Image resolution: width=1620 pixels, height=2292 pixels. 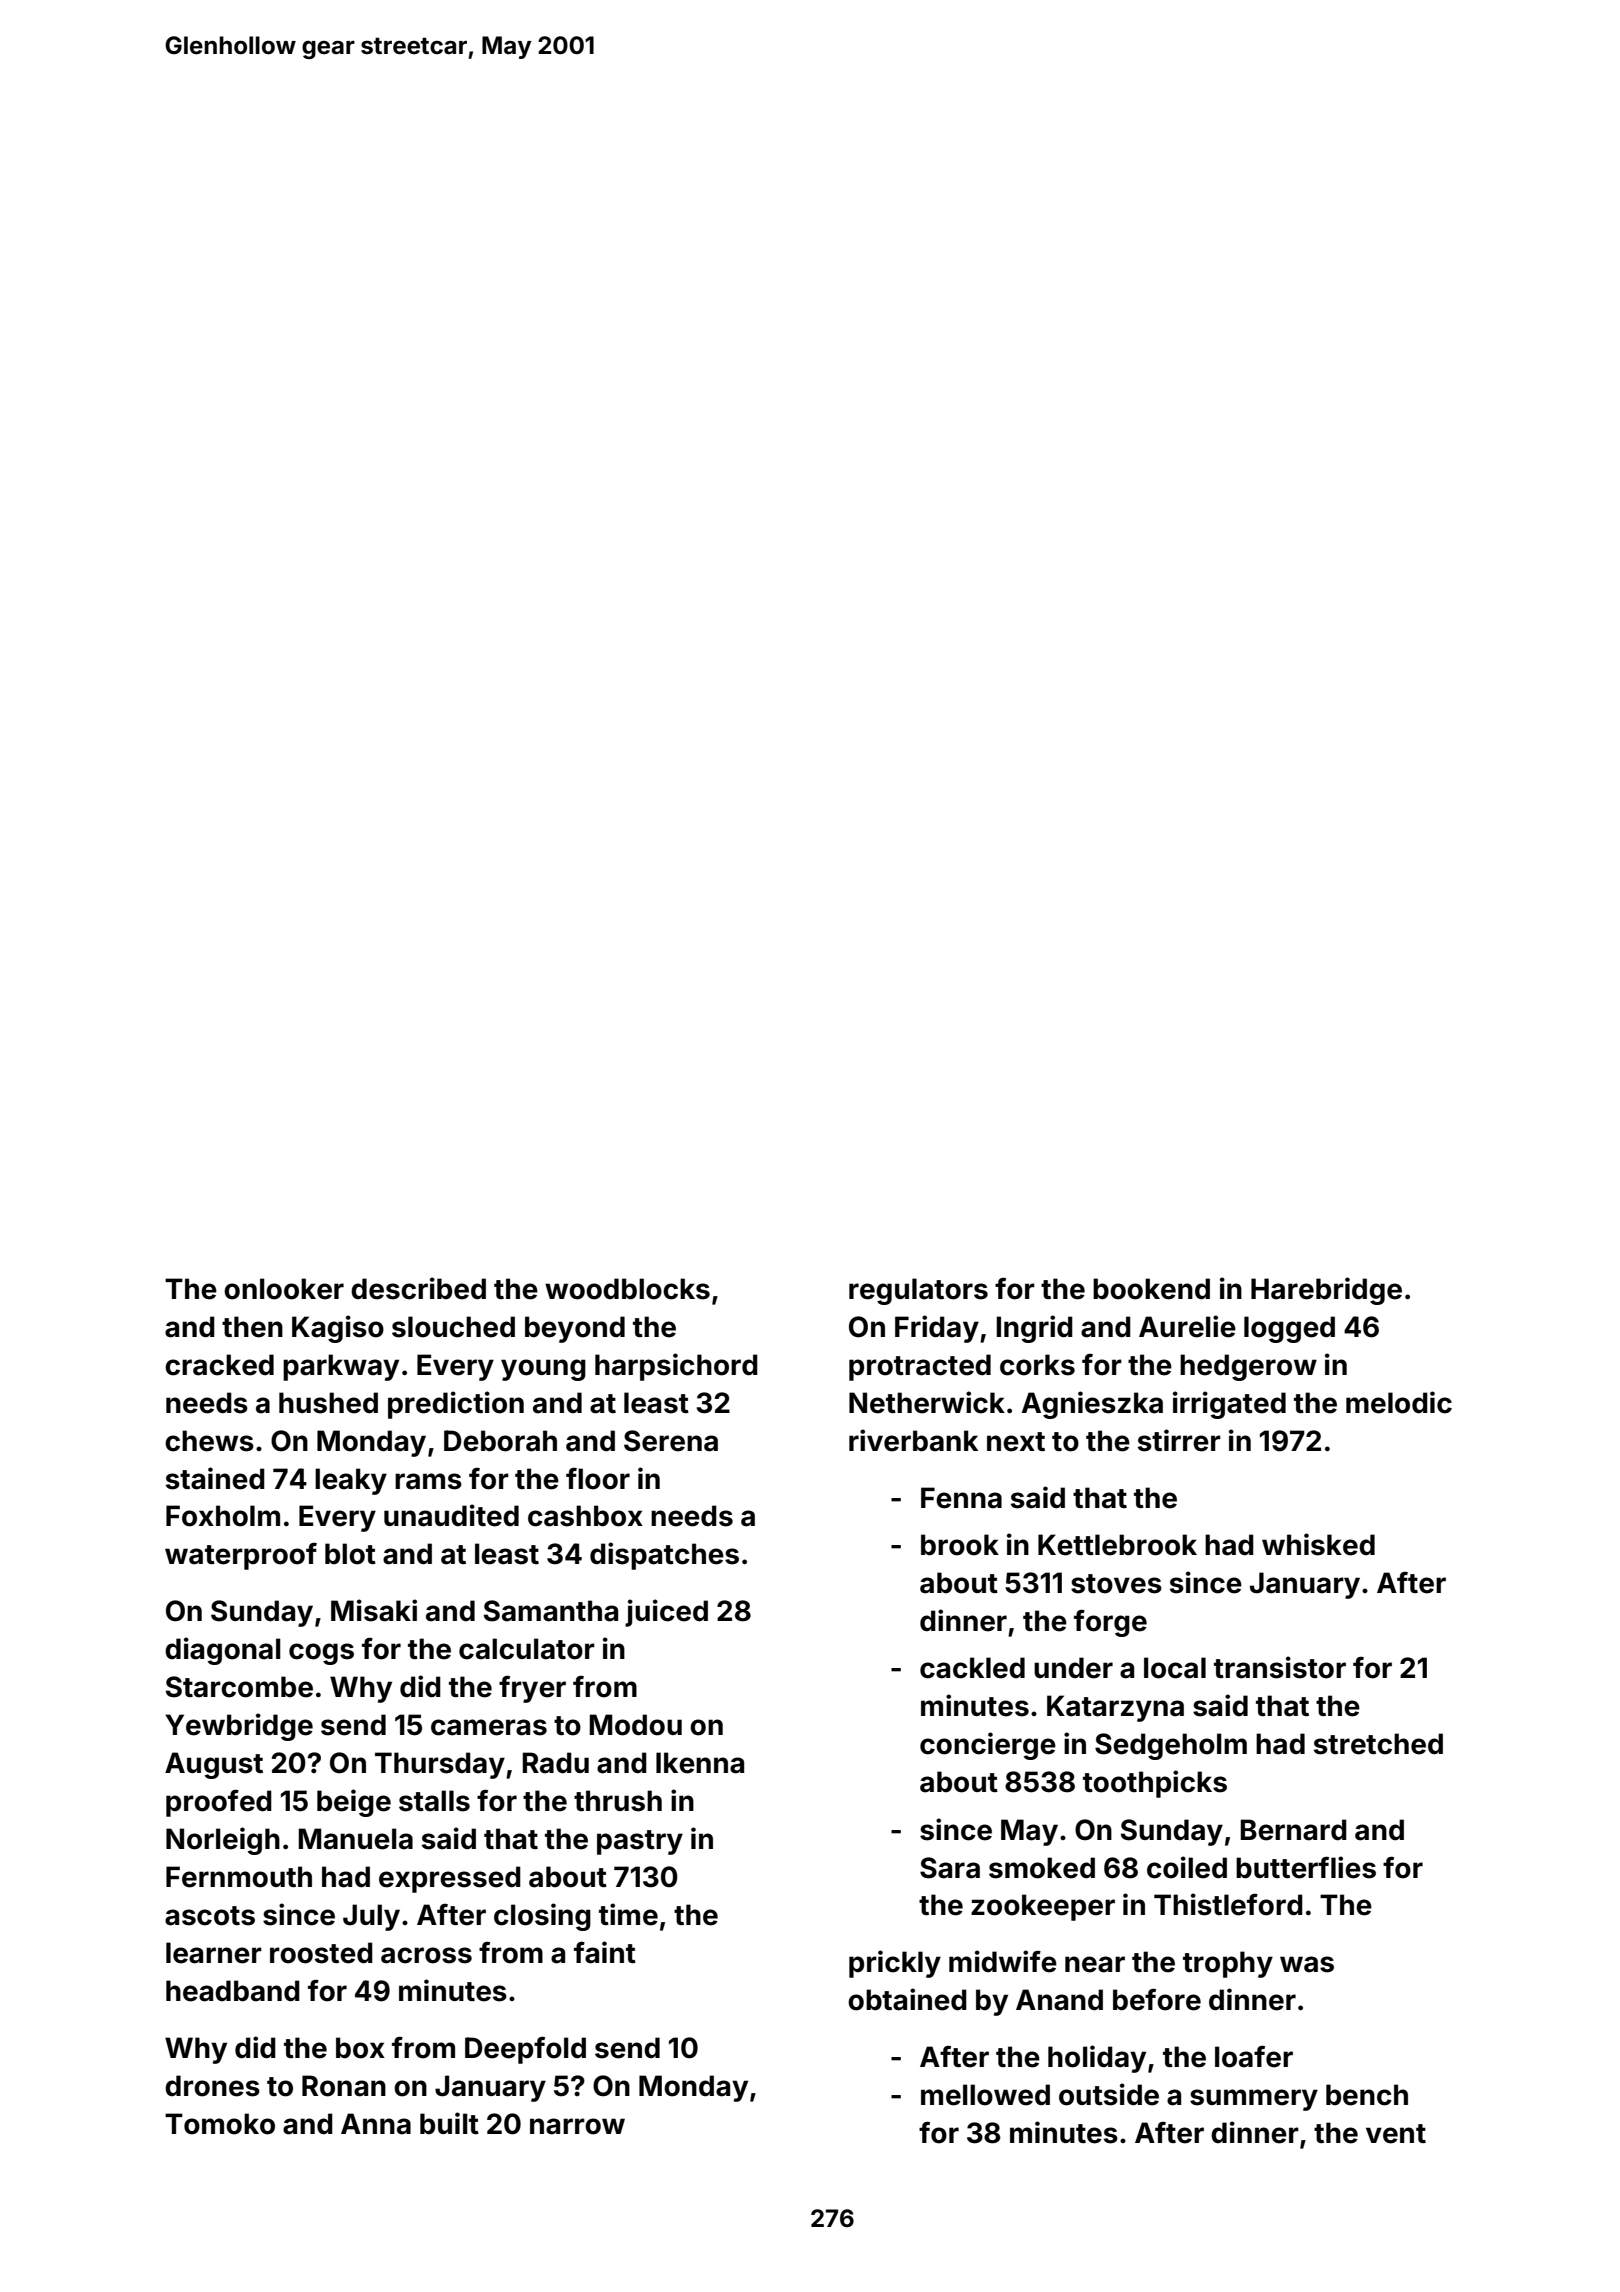 What do you see at coordinates (344, 2086) in the screenshot?
I see `Ronan` at bounding box center [344, 2086].
